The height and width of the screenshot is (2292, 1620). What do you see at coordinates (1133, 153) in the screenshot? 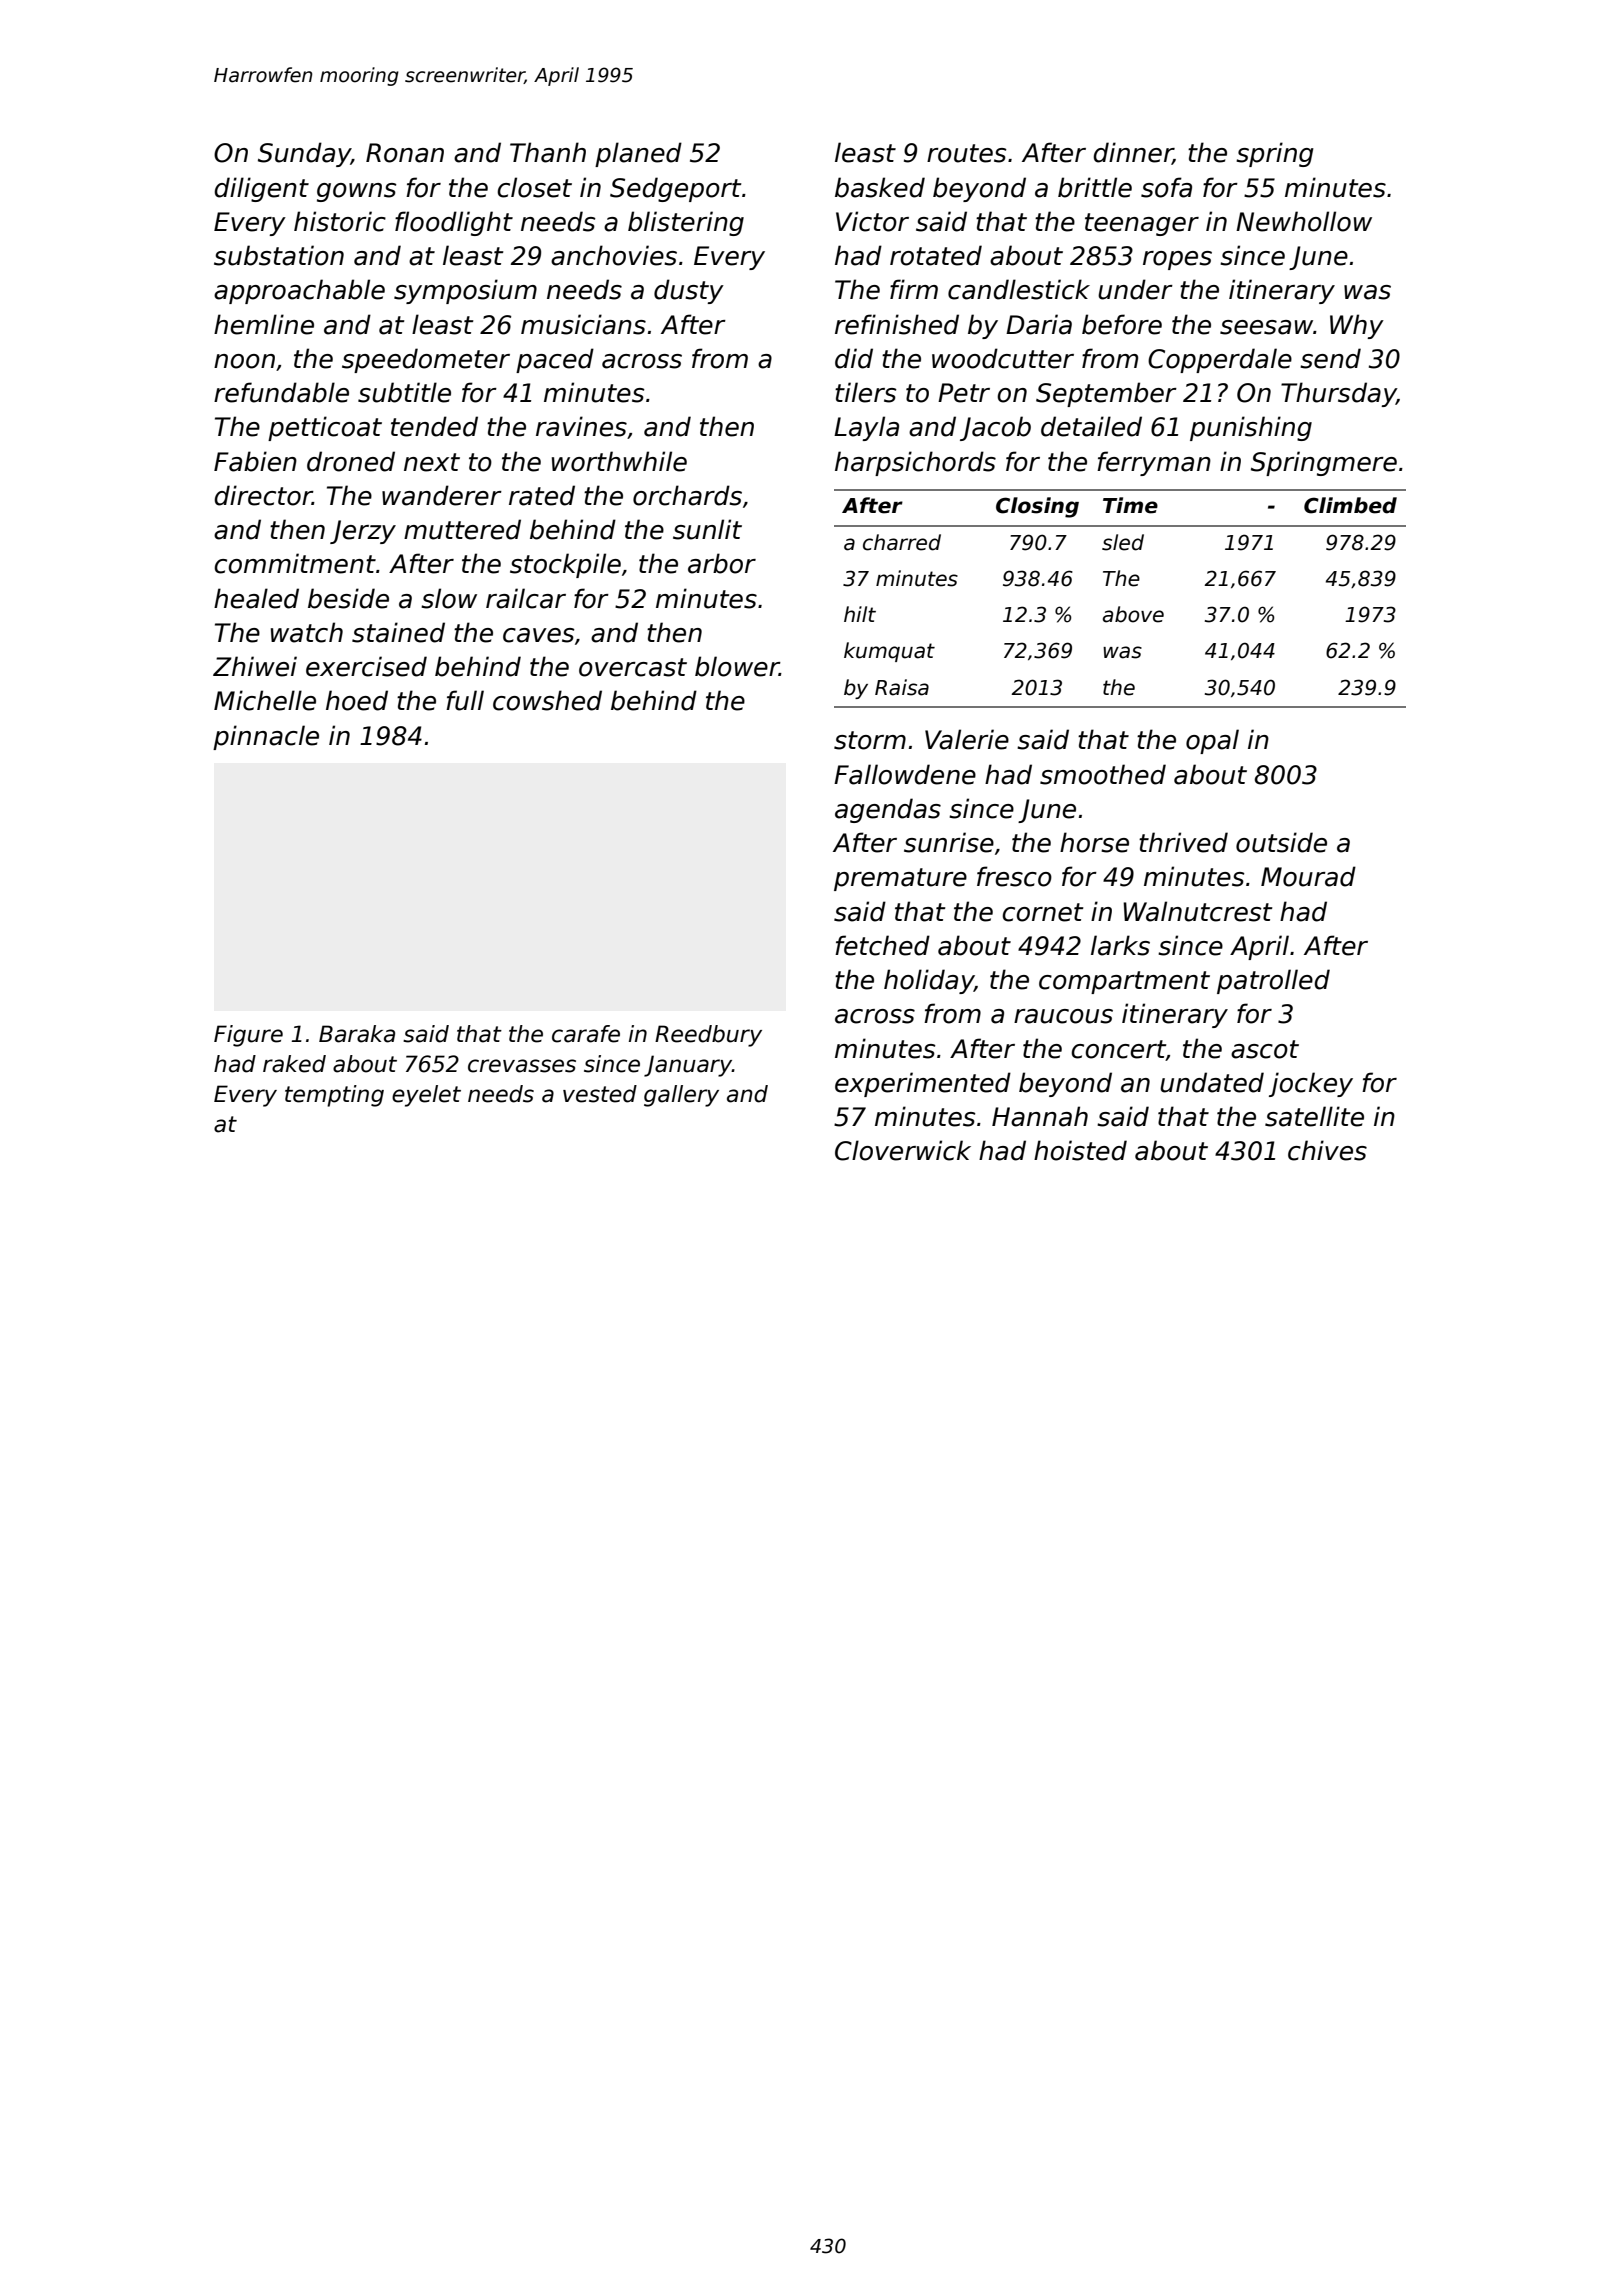
I see `dinner` at bounding box center [1133, 153].
